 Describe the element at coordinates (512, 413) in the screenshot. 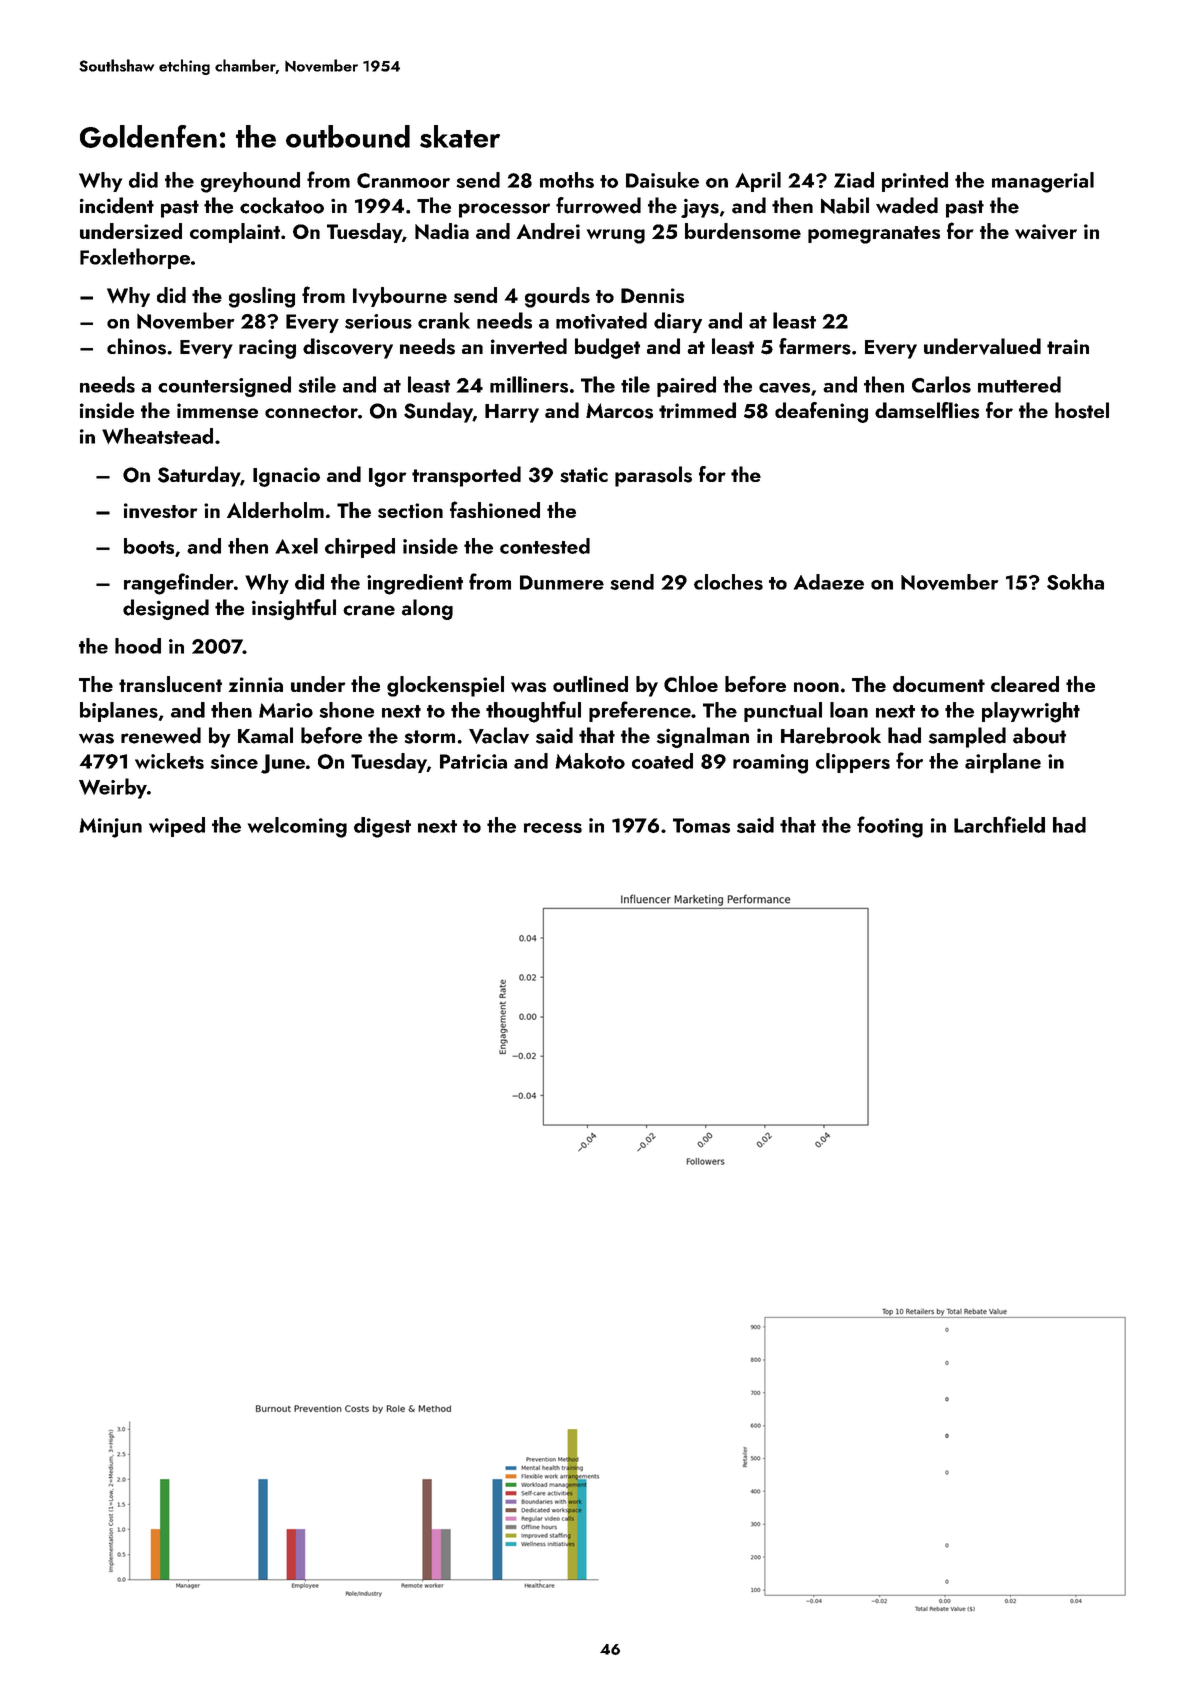

I see `Harry` at that location.
